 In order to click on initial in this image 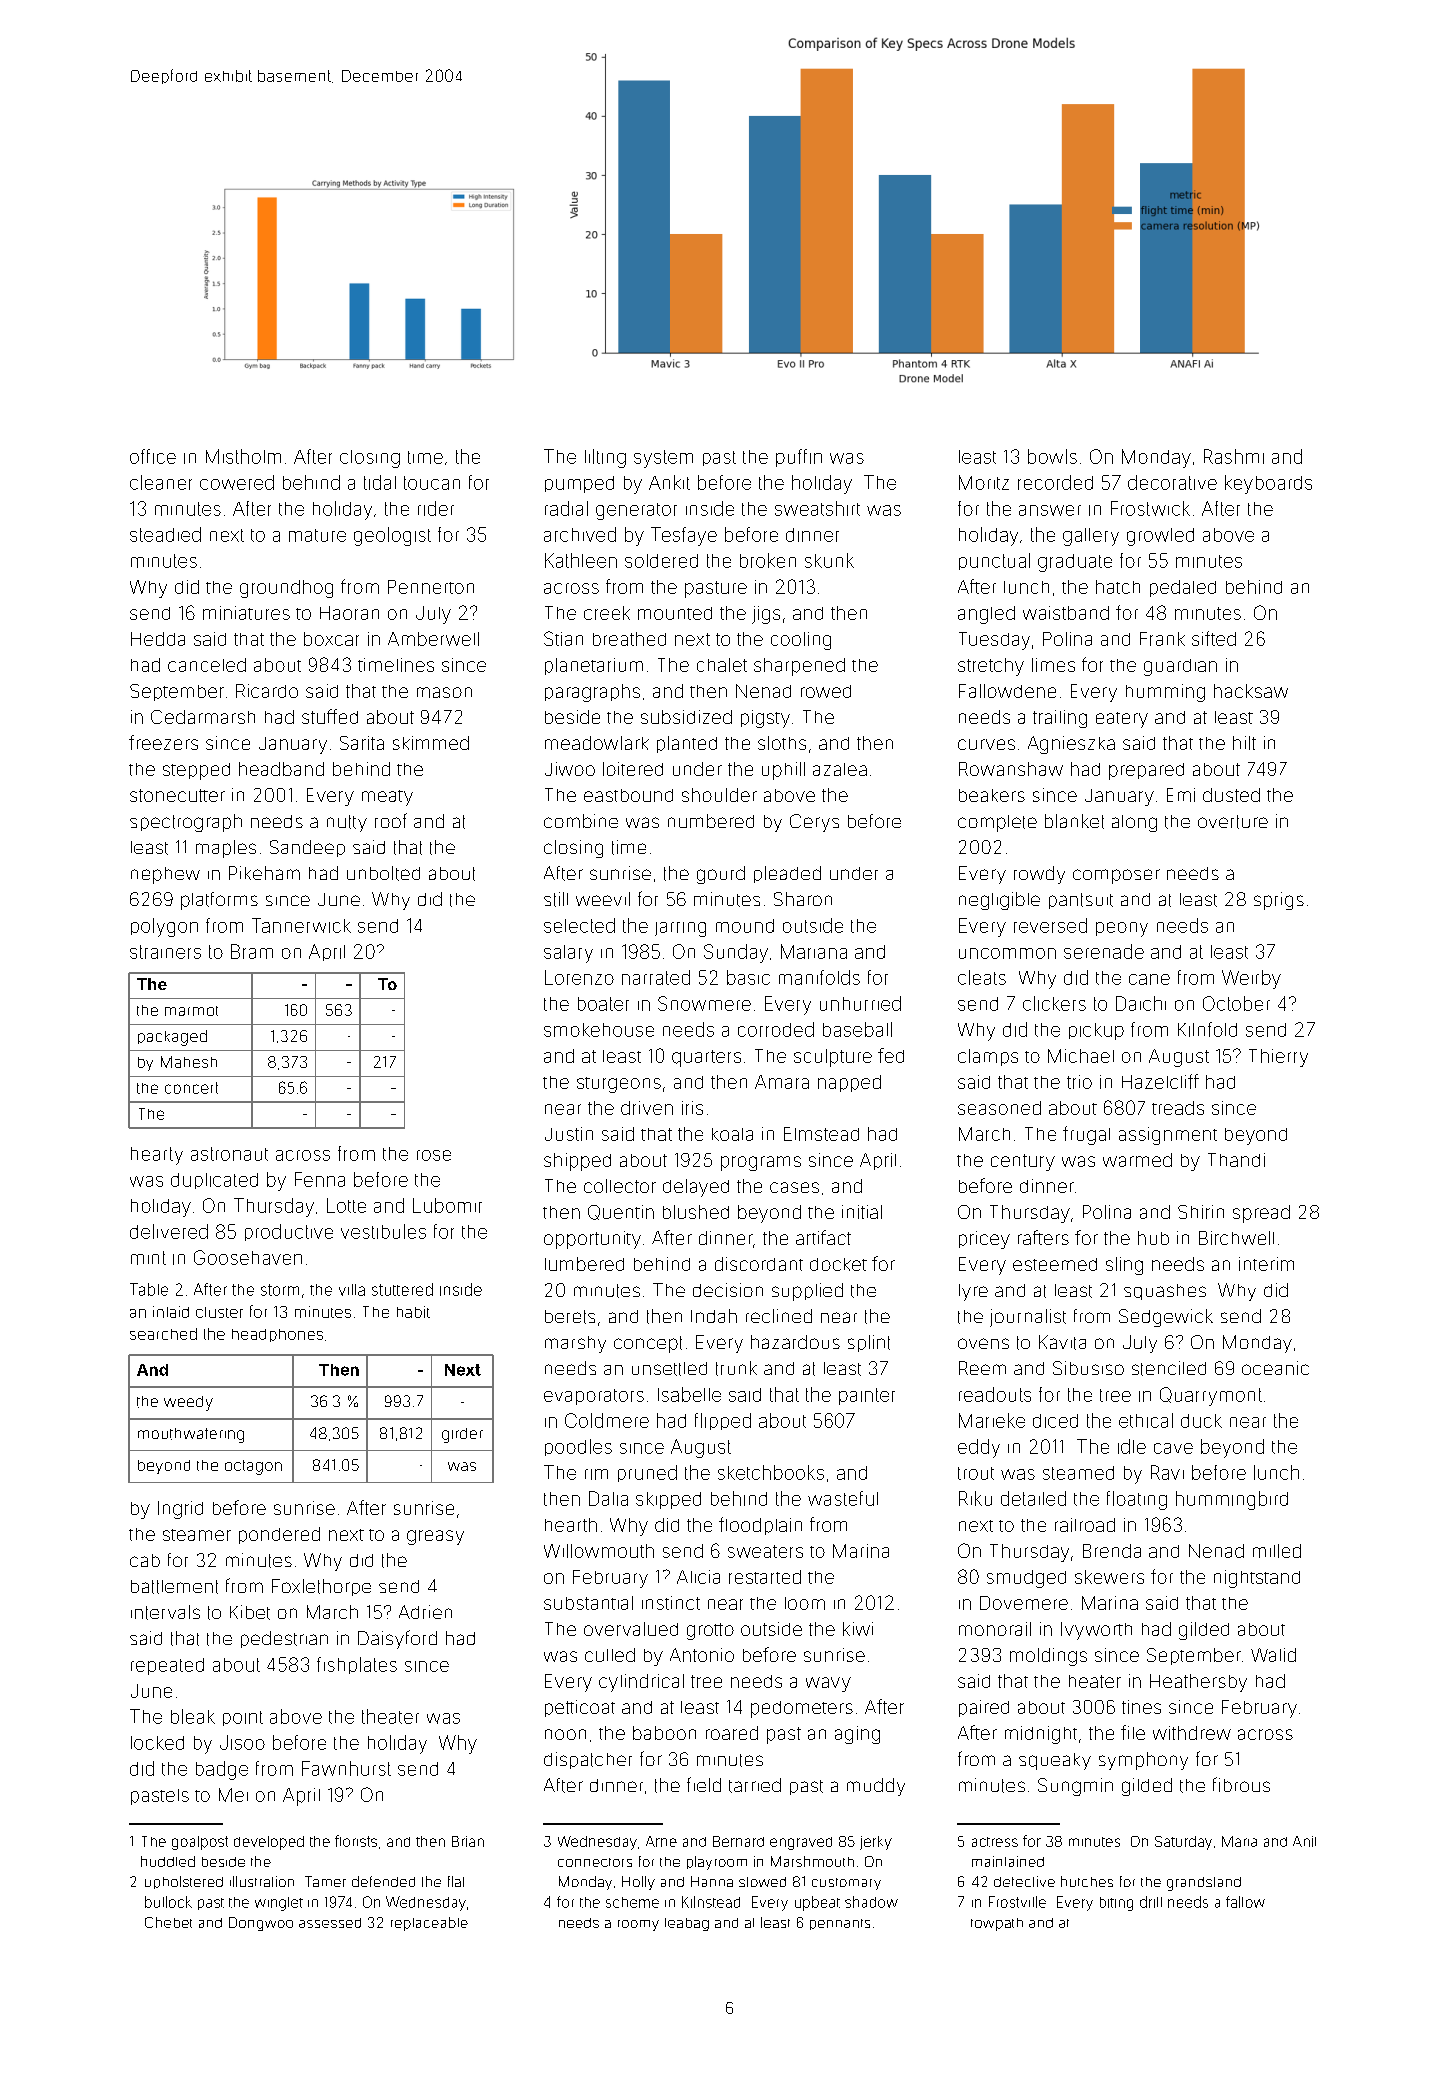, I will do `click(862, 1212)`.
